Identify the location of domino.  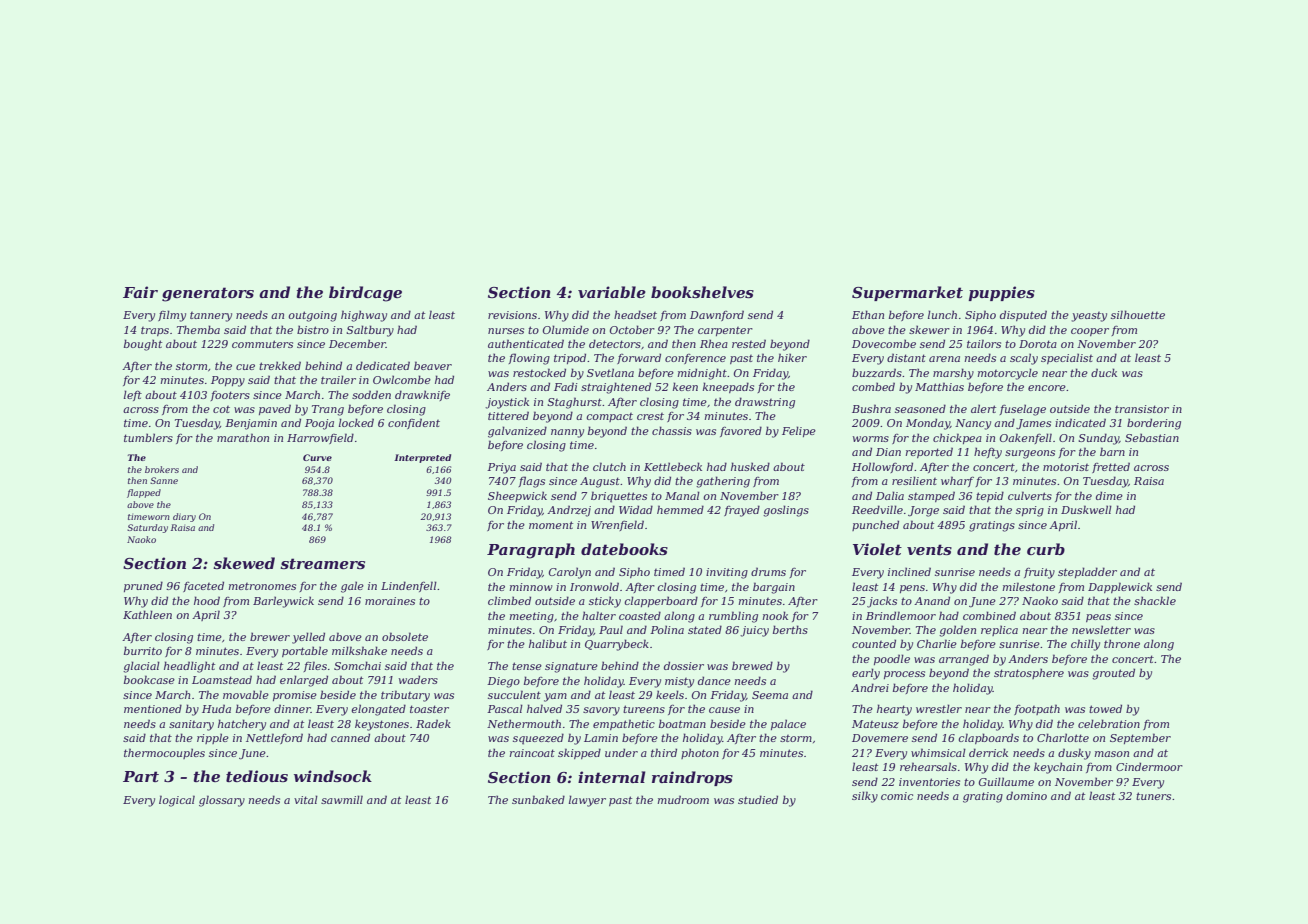
(1026, 795).
